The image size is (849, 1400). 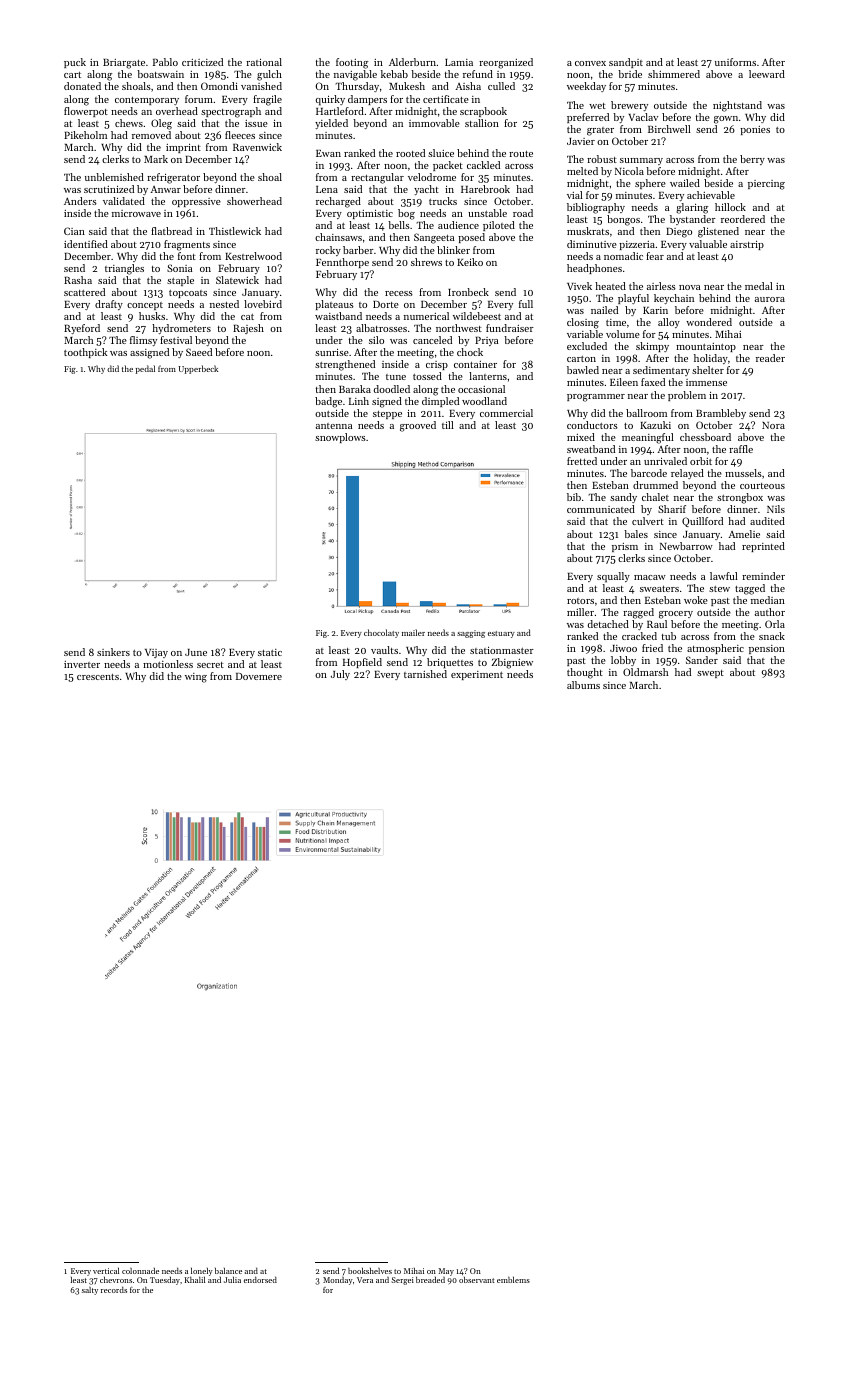 I want to click on Oldmarsh, so click(x=646, y=672).
